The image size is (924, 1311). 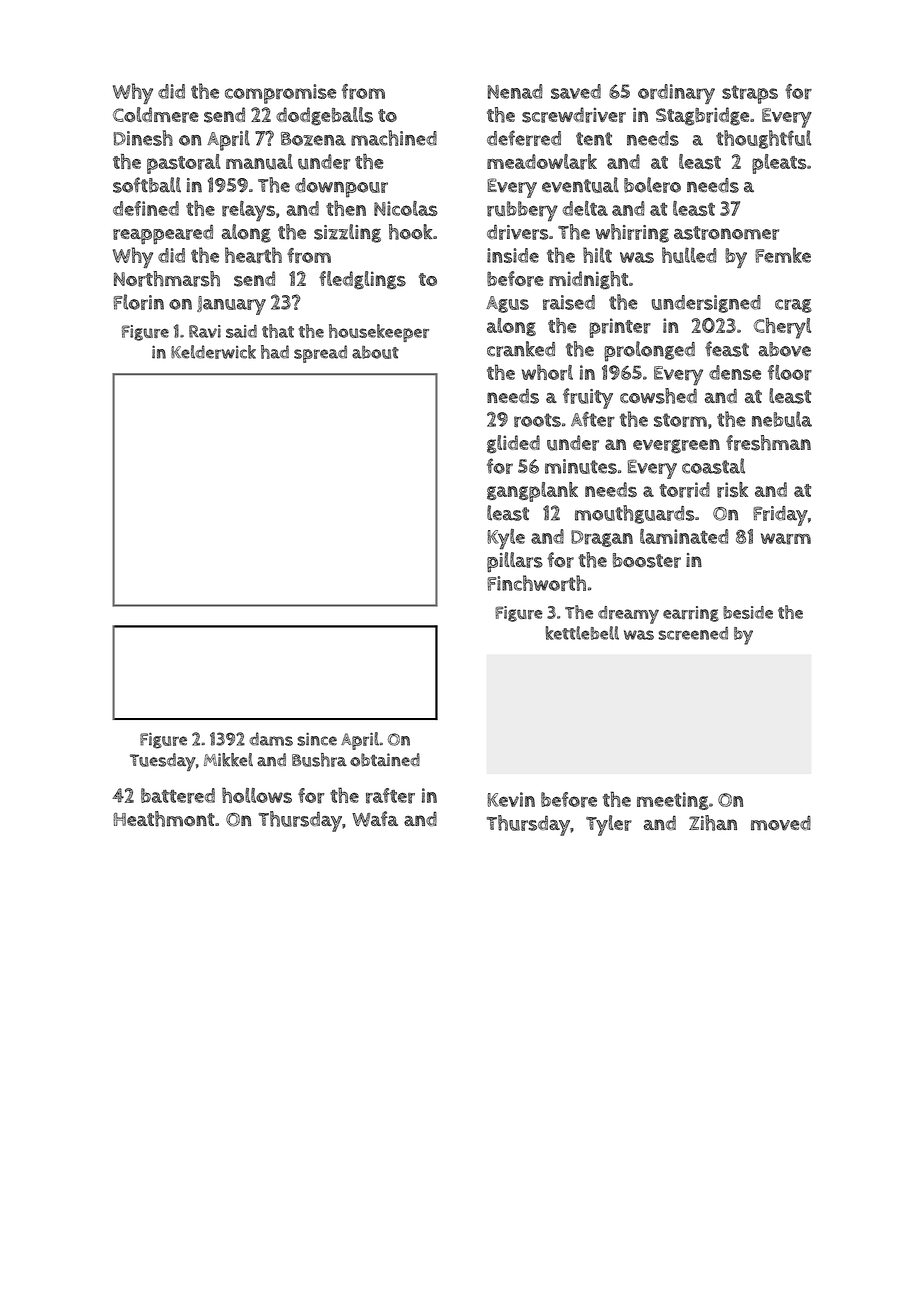 I want to click on dams, so click(x=271, y=739).
